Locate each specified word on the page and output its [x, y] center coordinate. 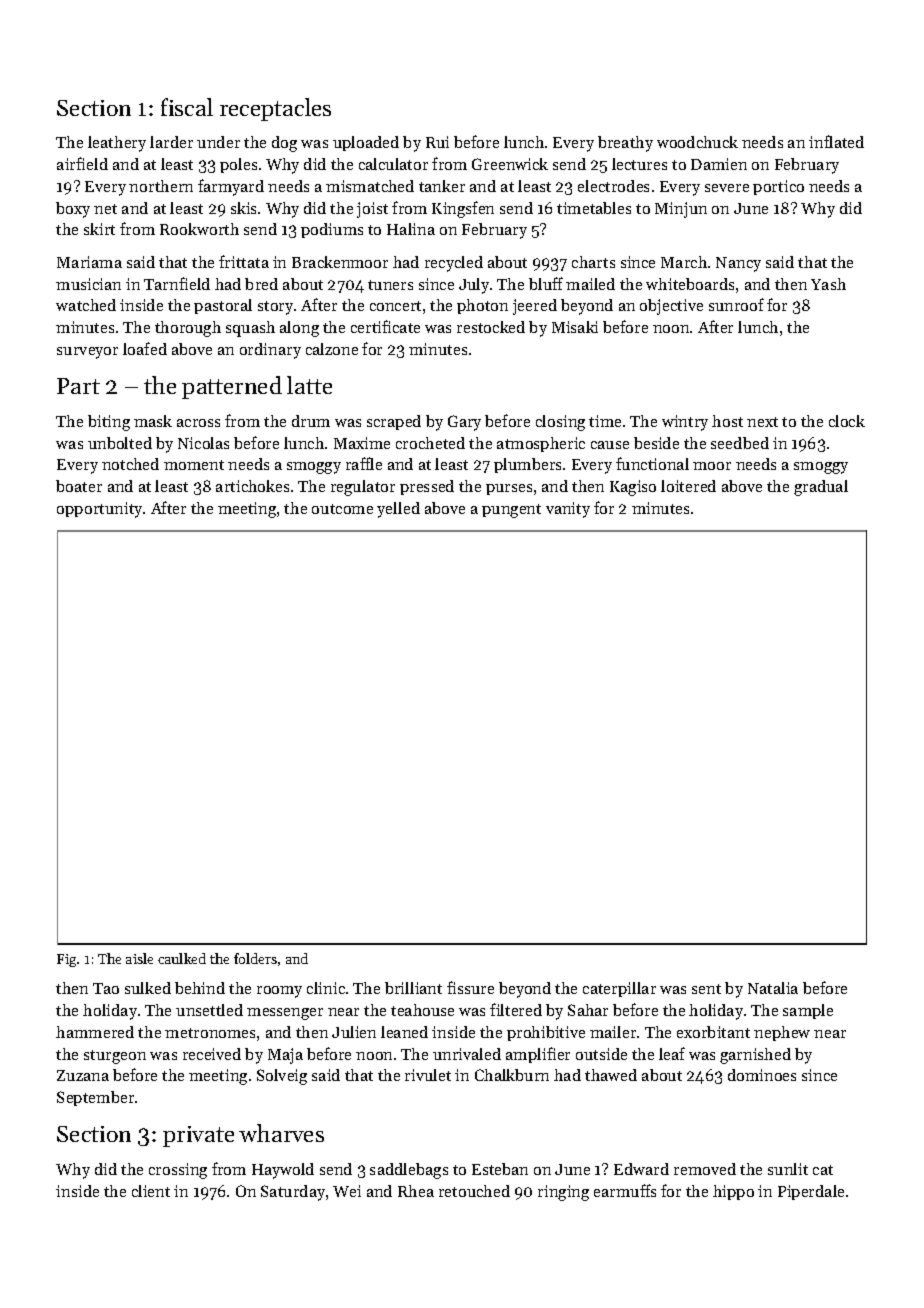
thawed [611, 1075]
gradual [821, 488]
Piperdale [811, 1192]
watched [86, 305]
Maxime [362, 443]
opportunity [99, 510]
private [198, 1136]
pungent [511, 511]
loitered [688, 486]
